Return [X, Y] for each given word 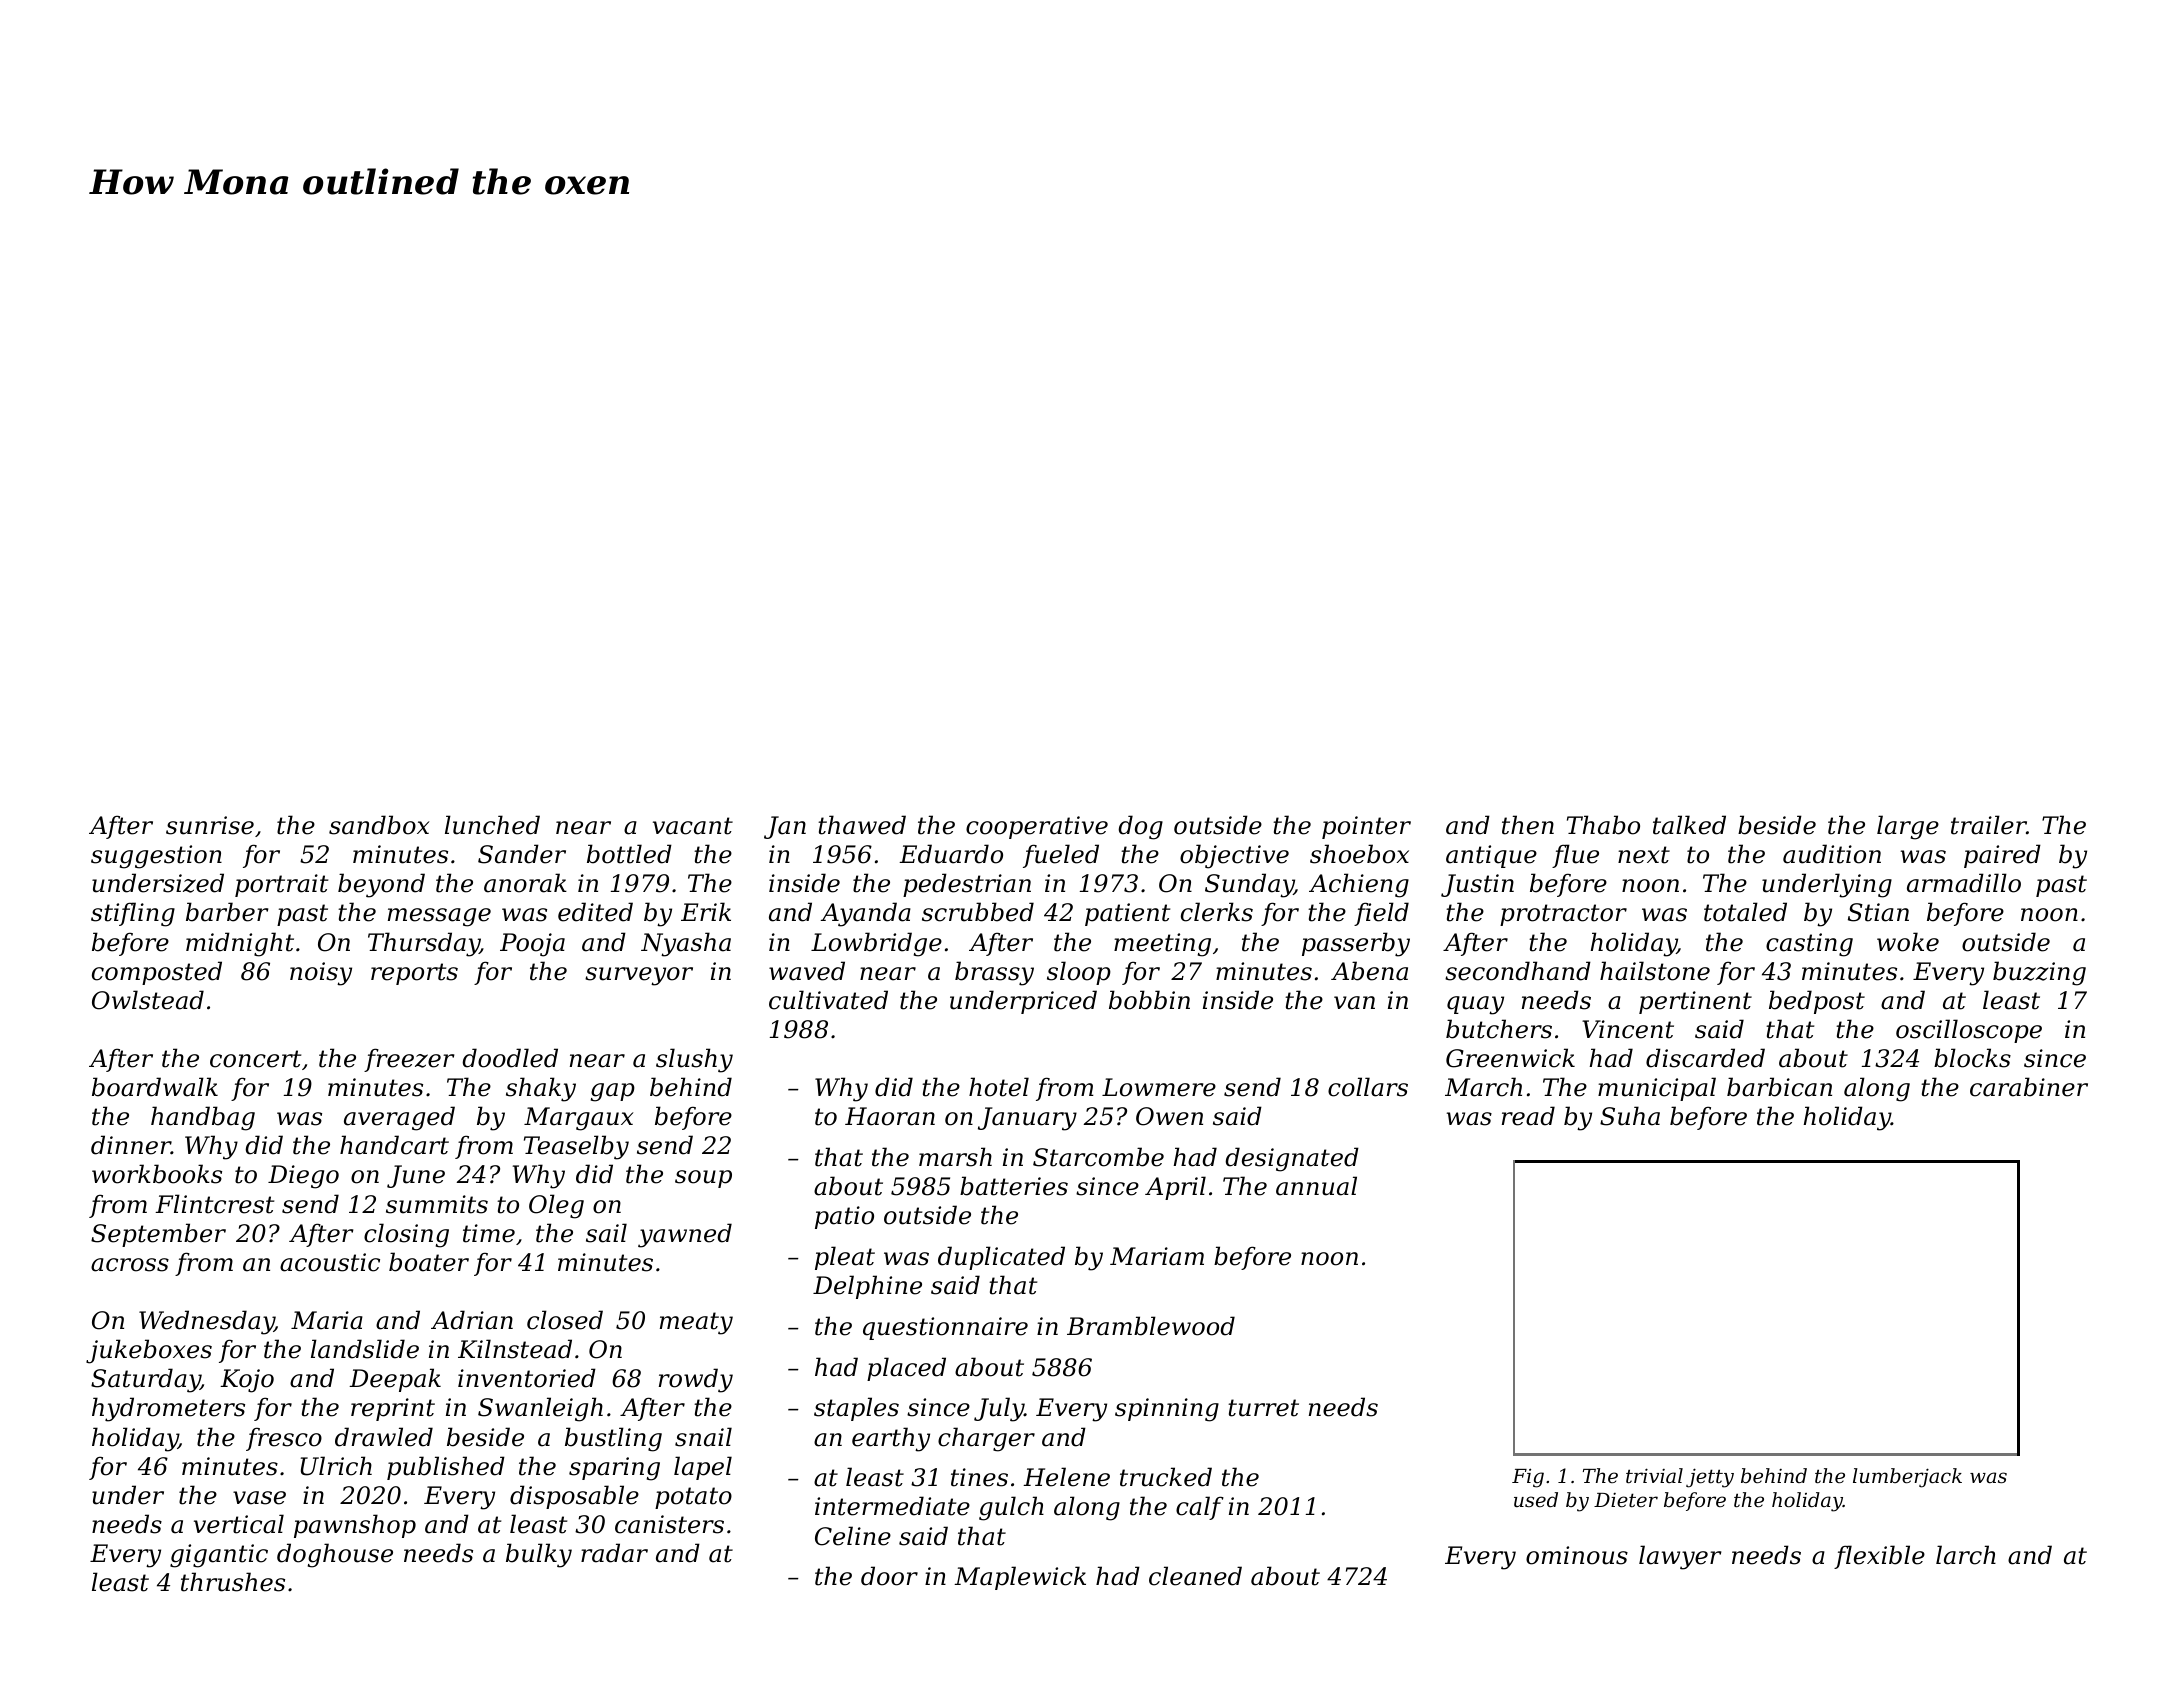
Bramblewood [1151, 1326]
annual [1316, 1186]
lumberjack [1907, 1478]
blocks [1972, 1058]
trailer [1989, 825]
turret [1263, 1408]
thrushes [233, 1582]
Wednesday [206, 1322]
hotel [999, 1087]
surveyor [639, 976]
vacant [693, 826]
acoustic [330, 1262]
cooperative [1037, 827]
